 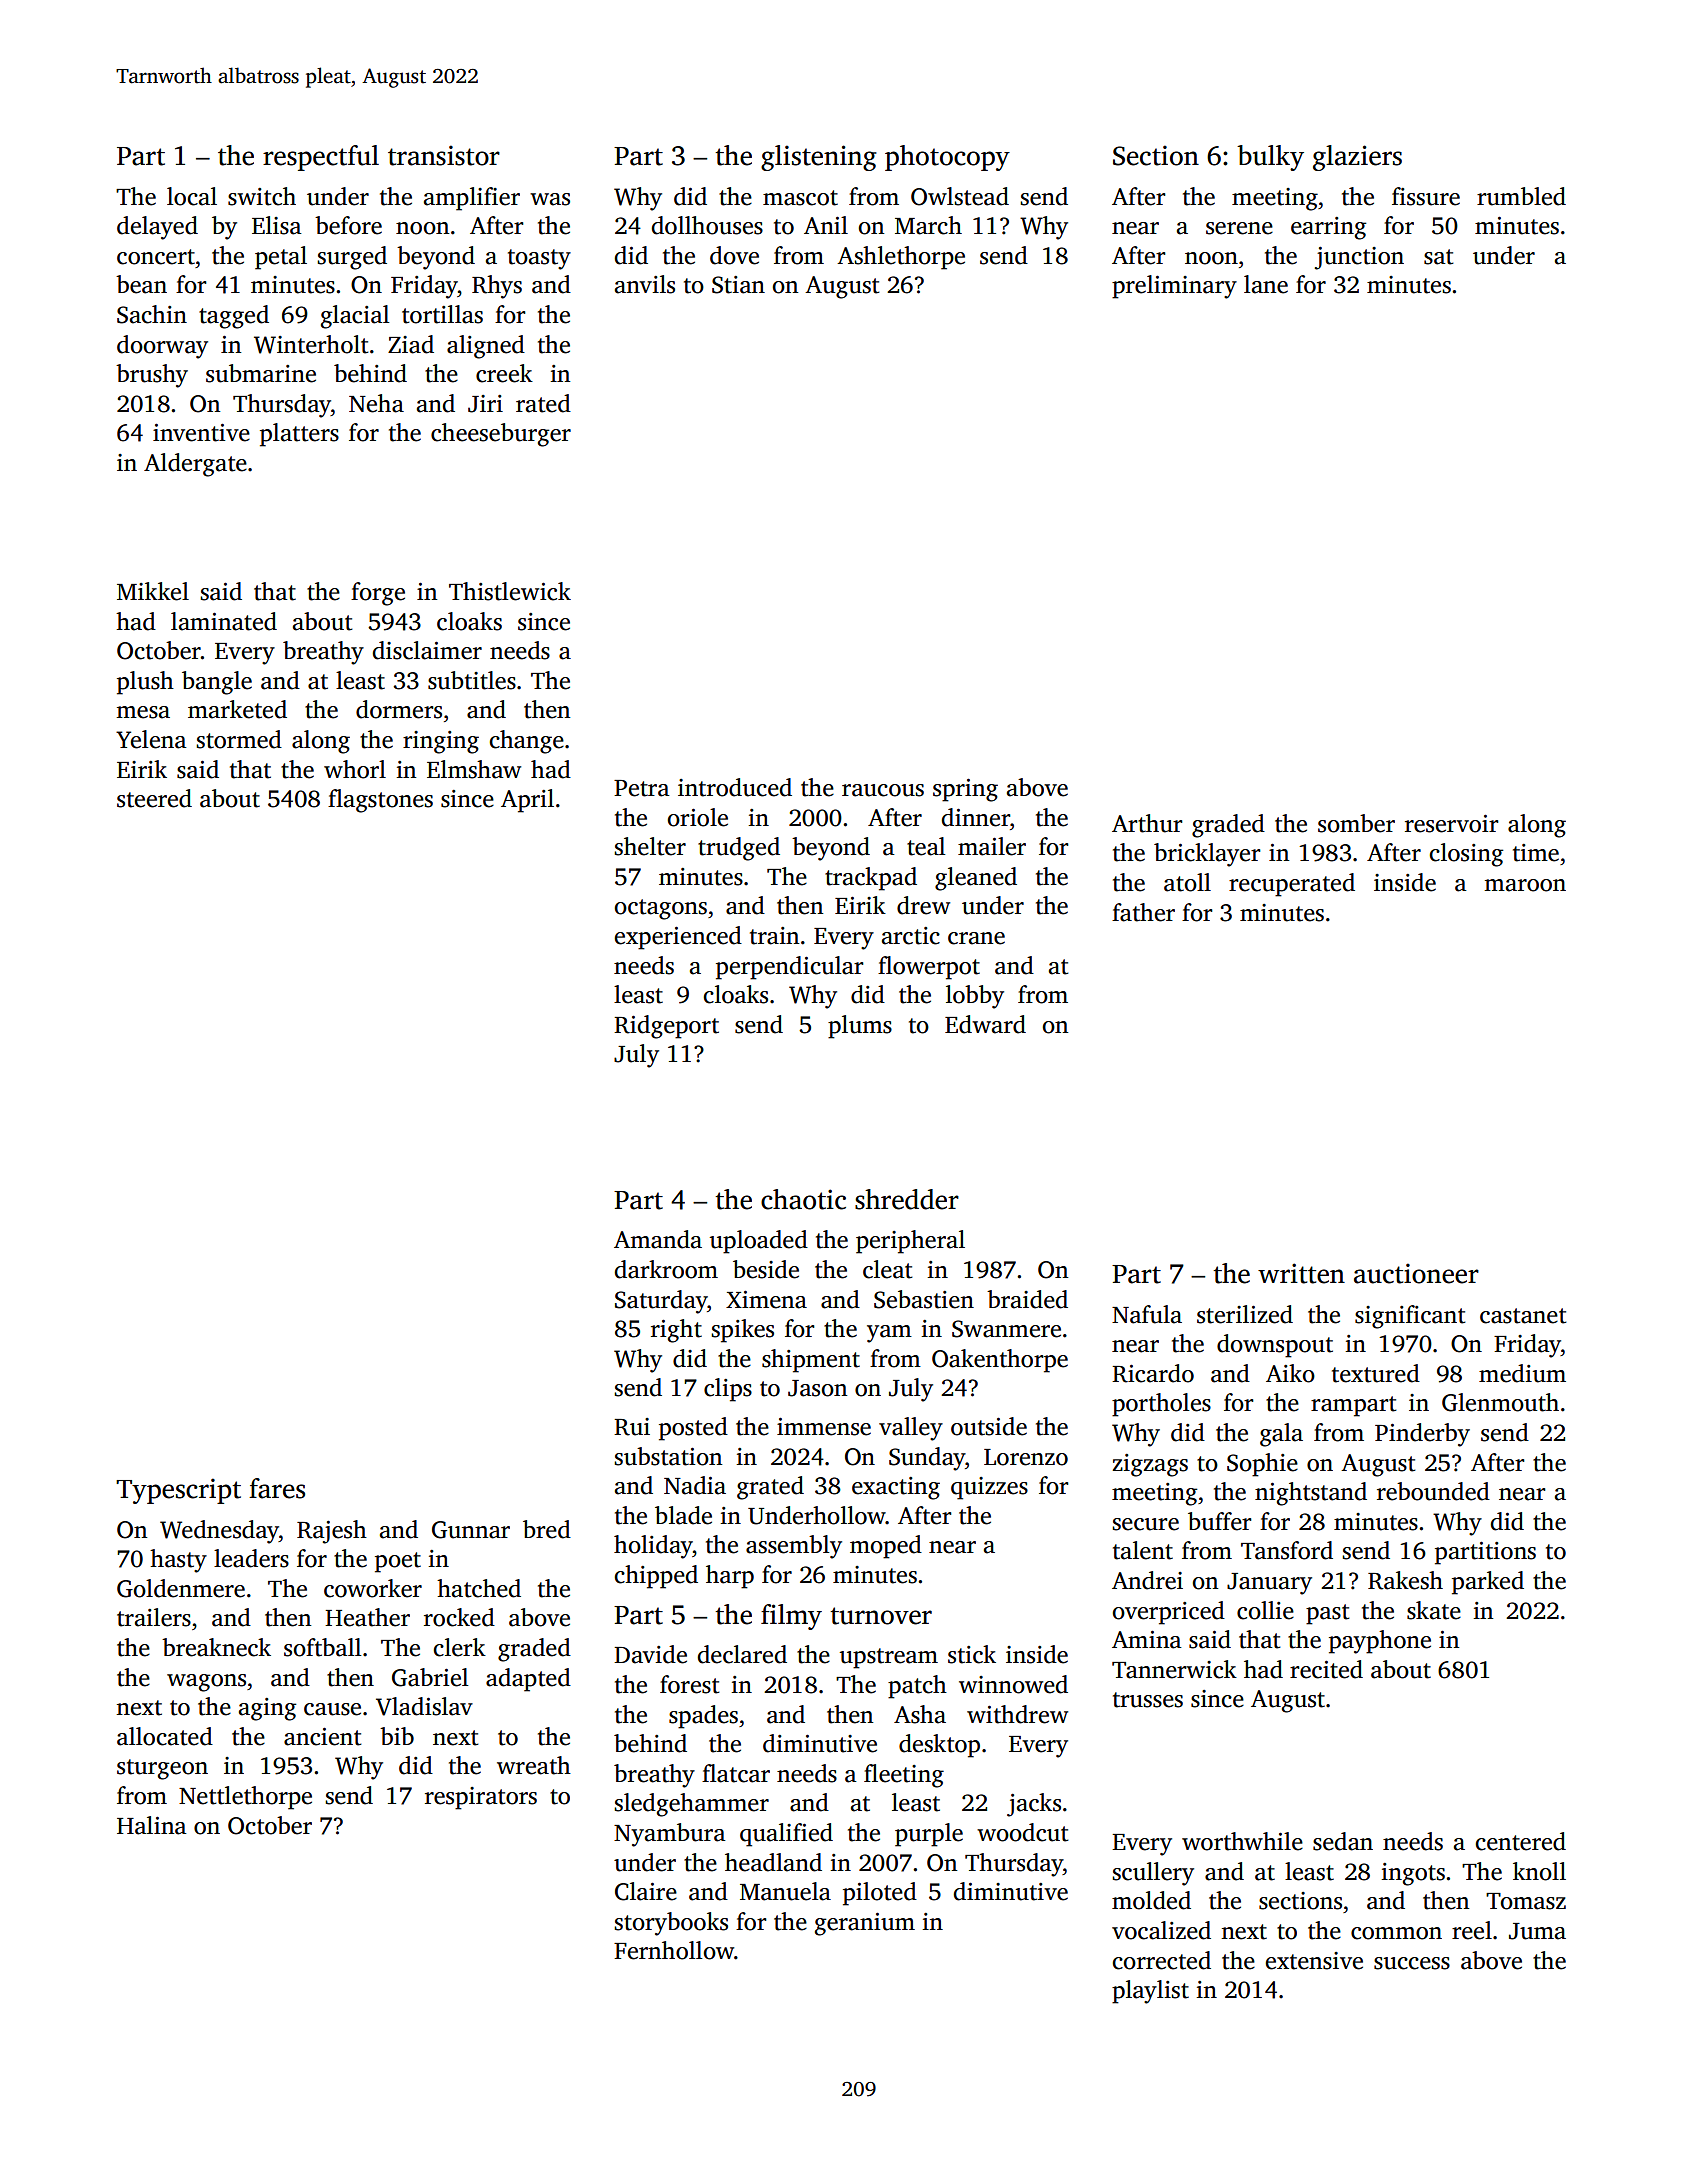 I want to click on castanet, so click(x=1523, y=1316).
